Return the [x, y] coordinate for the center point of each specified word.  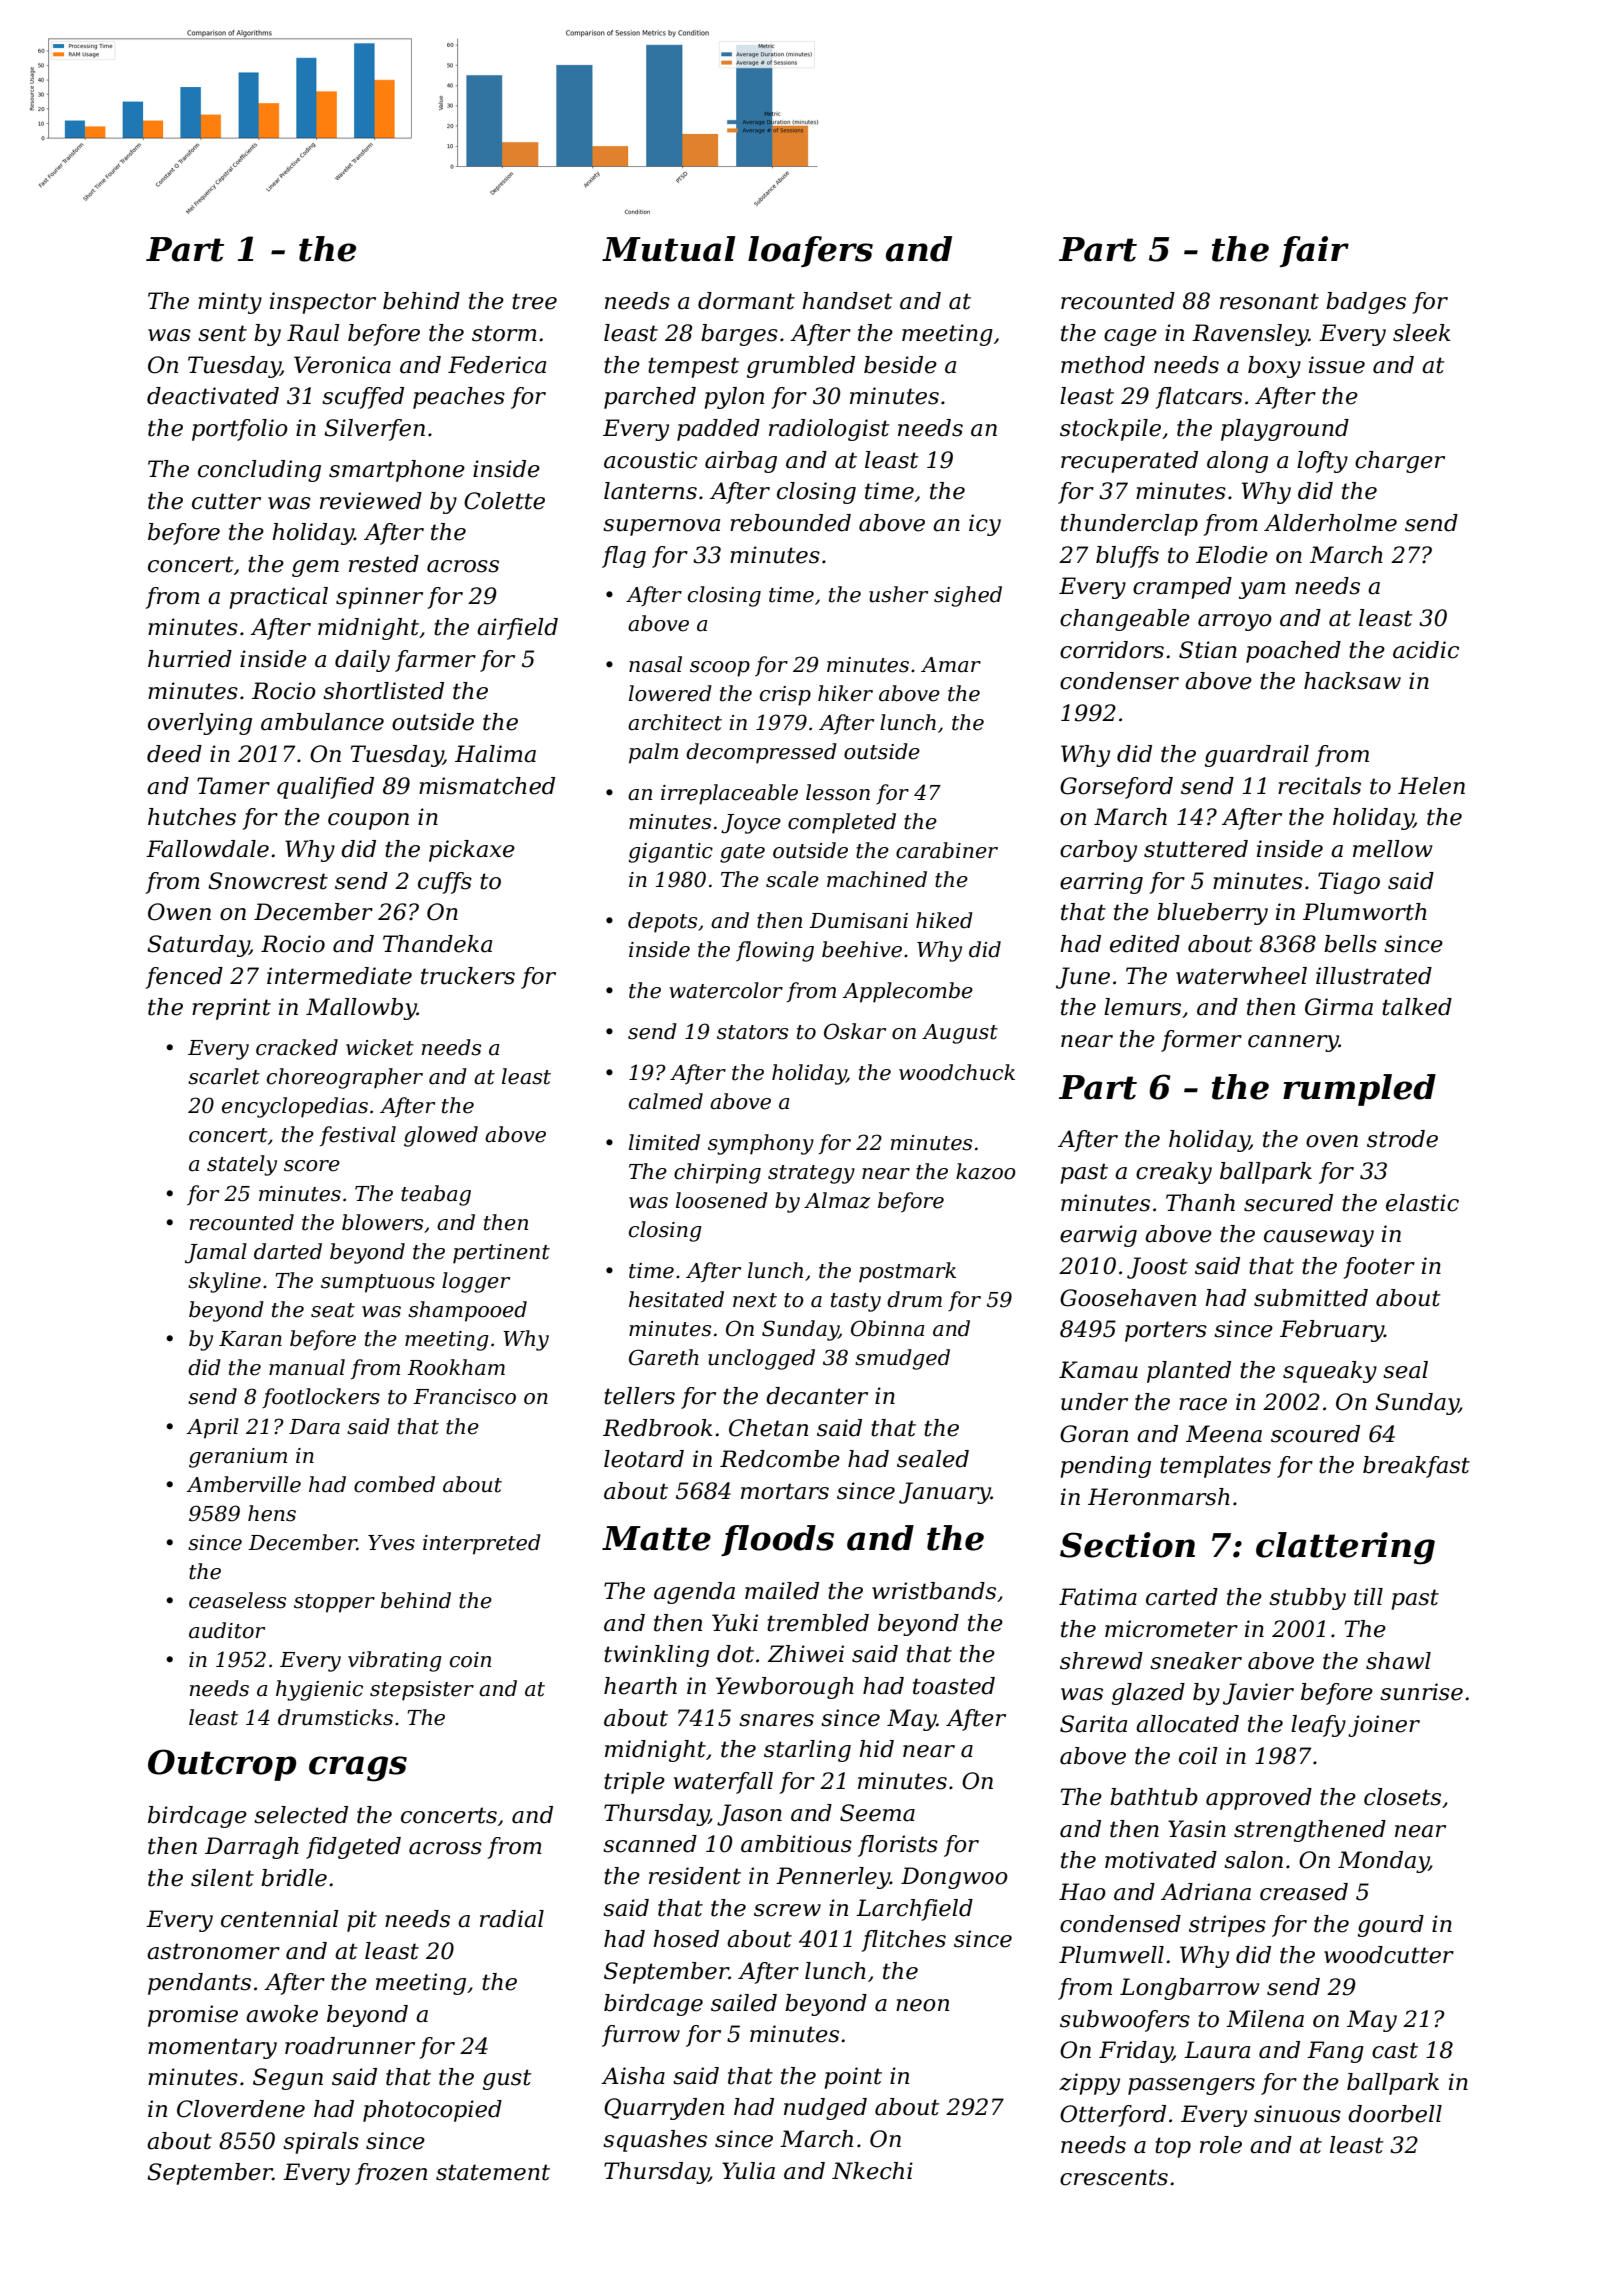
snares [776, 1720]
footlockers [321, 1398]
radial [512, 1919]
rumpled [1359, 1090]
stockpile [1110, 430]
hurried [190, 659]
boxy [1274, 367]
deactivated [213, 396]
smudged [902, 1359]
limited [664, 1142]
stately [242, 1165]
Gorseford [1116, 788]
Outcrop [222, 1765]
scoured [1315, 1434]
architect [675, 722]
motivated [1161, 1860]
